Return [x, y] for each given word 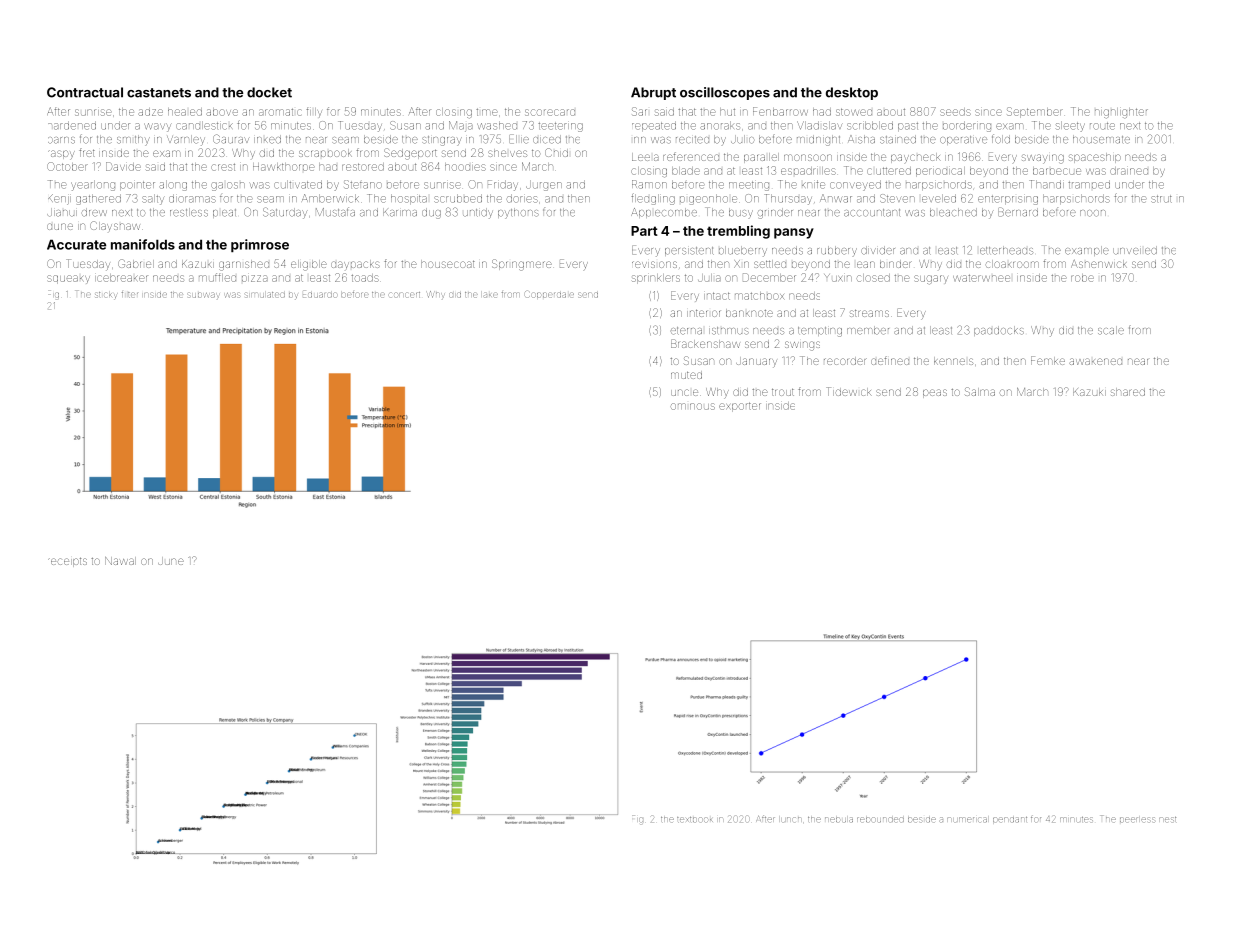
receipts [67, 562]
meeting [749, 186]
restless [189, 212]
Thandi [1046, 184]
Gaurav [231, 139]
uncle [684, 392]
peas [935, 393]
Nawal [120, 561]
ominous [692, 406]
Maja [461, 126]
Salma [980, 391]
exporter [740, 407]
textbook [695, 820]
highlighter [1121, 113]
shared [1128, 392]
